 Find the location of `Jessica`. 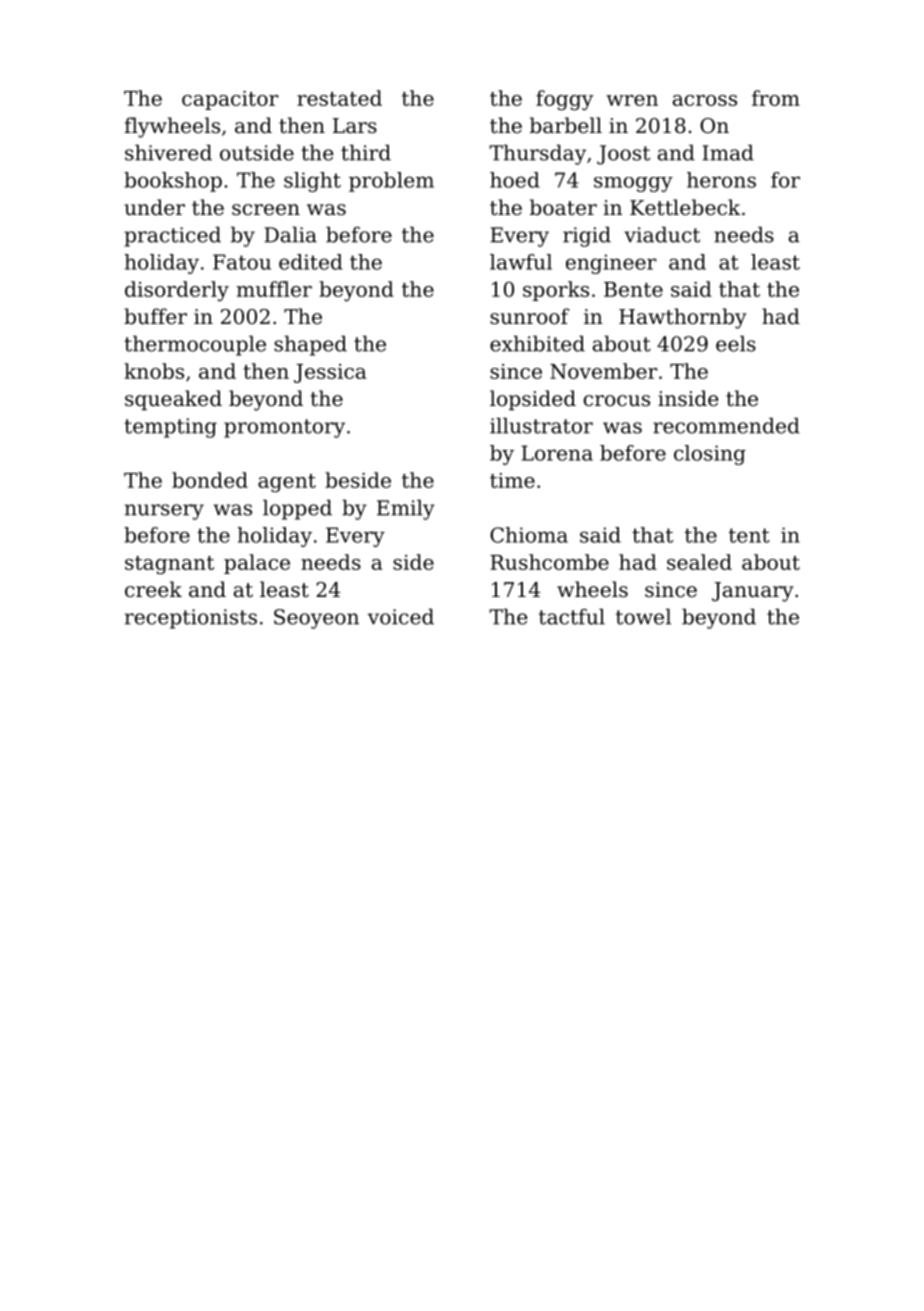

Jessica is located at coordinates (330, 373).
